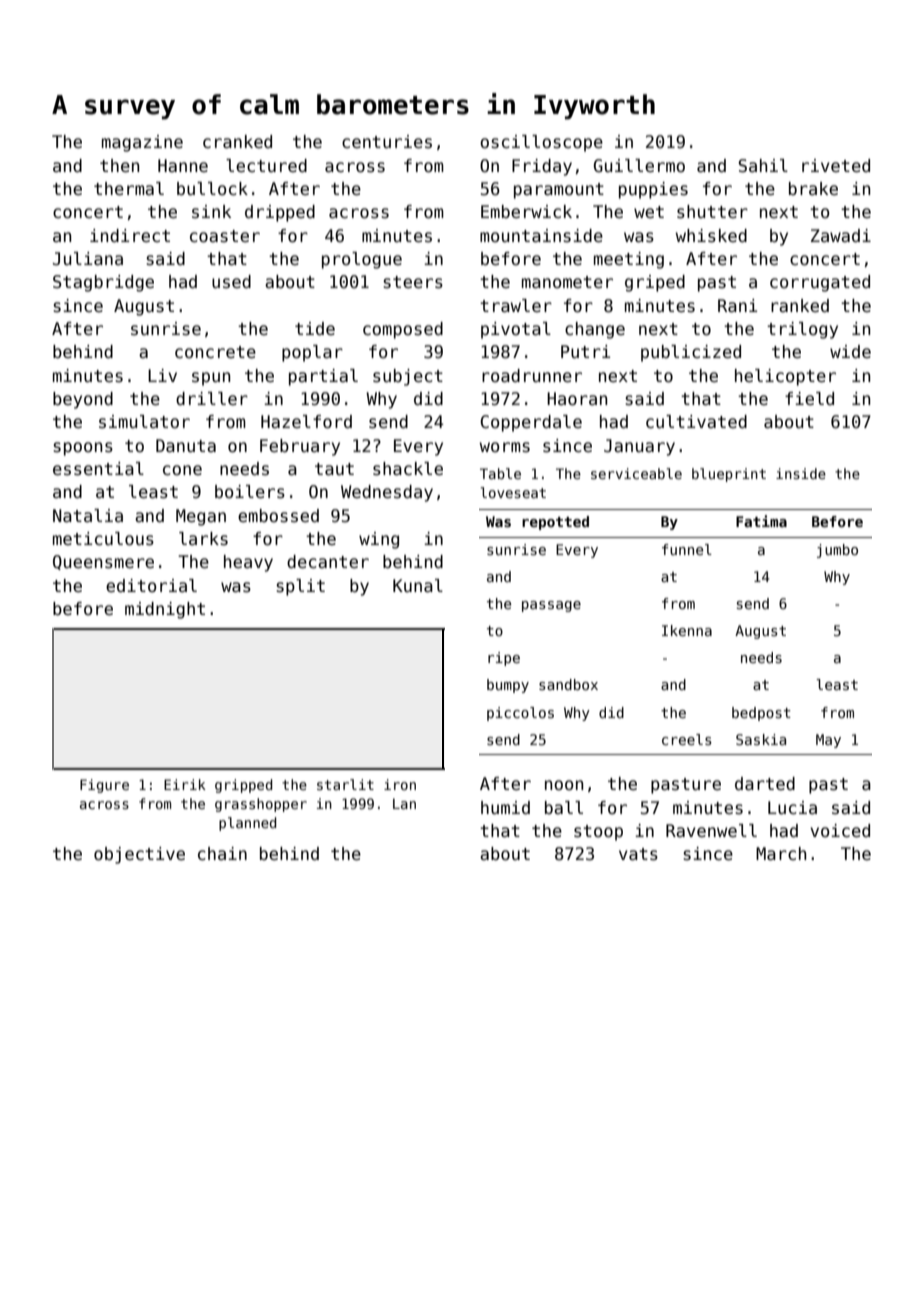 Image resolution: width=924 pixels, height=1314 pixels. What do you see at coordinates (761, 521) in the screenshot?
I see `Fatima` at bounding box center [761, 521].
